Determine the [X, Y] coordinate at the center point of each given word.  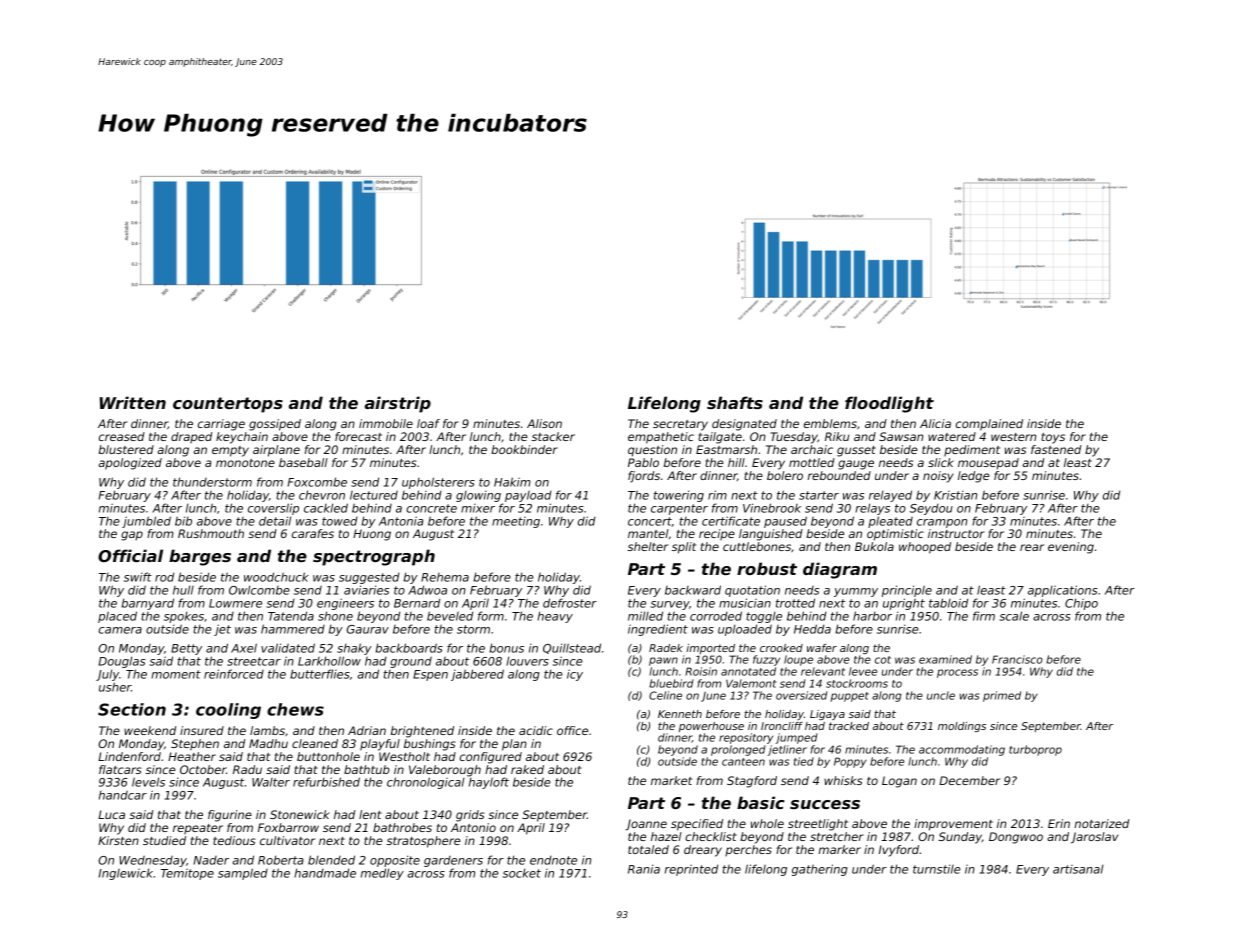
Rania [644, 869]
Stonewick [300, 814]
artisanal [1078, 869]
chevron [322, 495]
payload [528, 496]
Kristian [955, 495]
